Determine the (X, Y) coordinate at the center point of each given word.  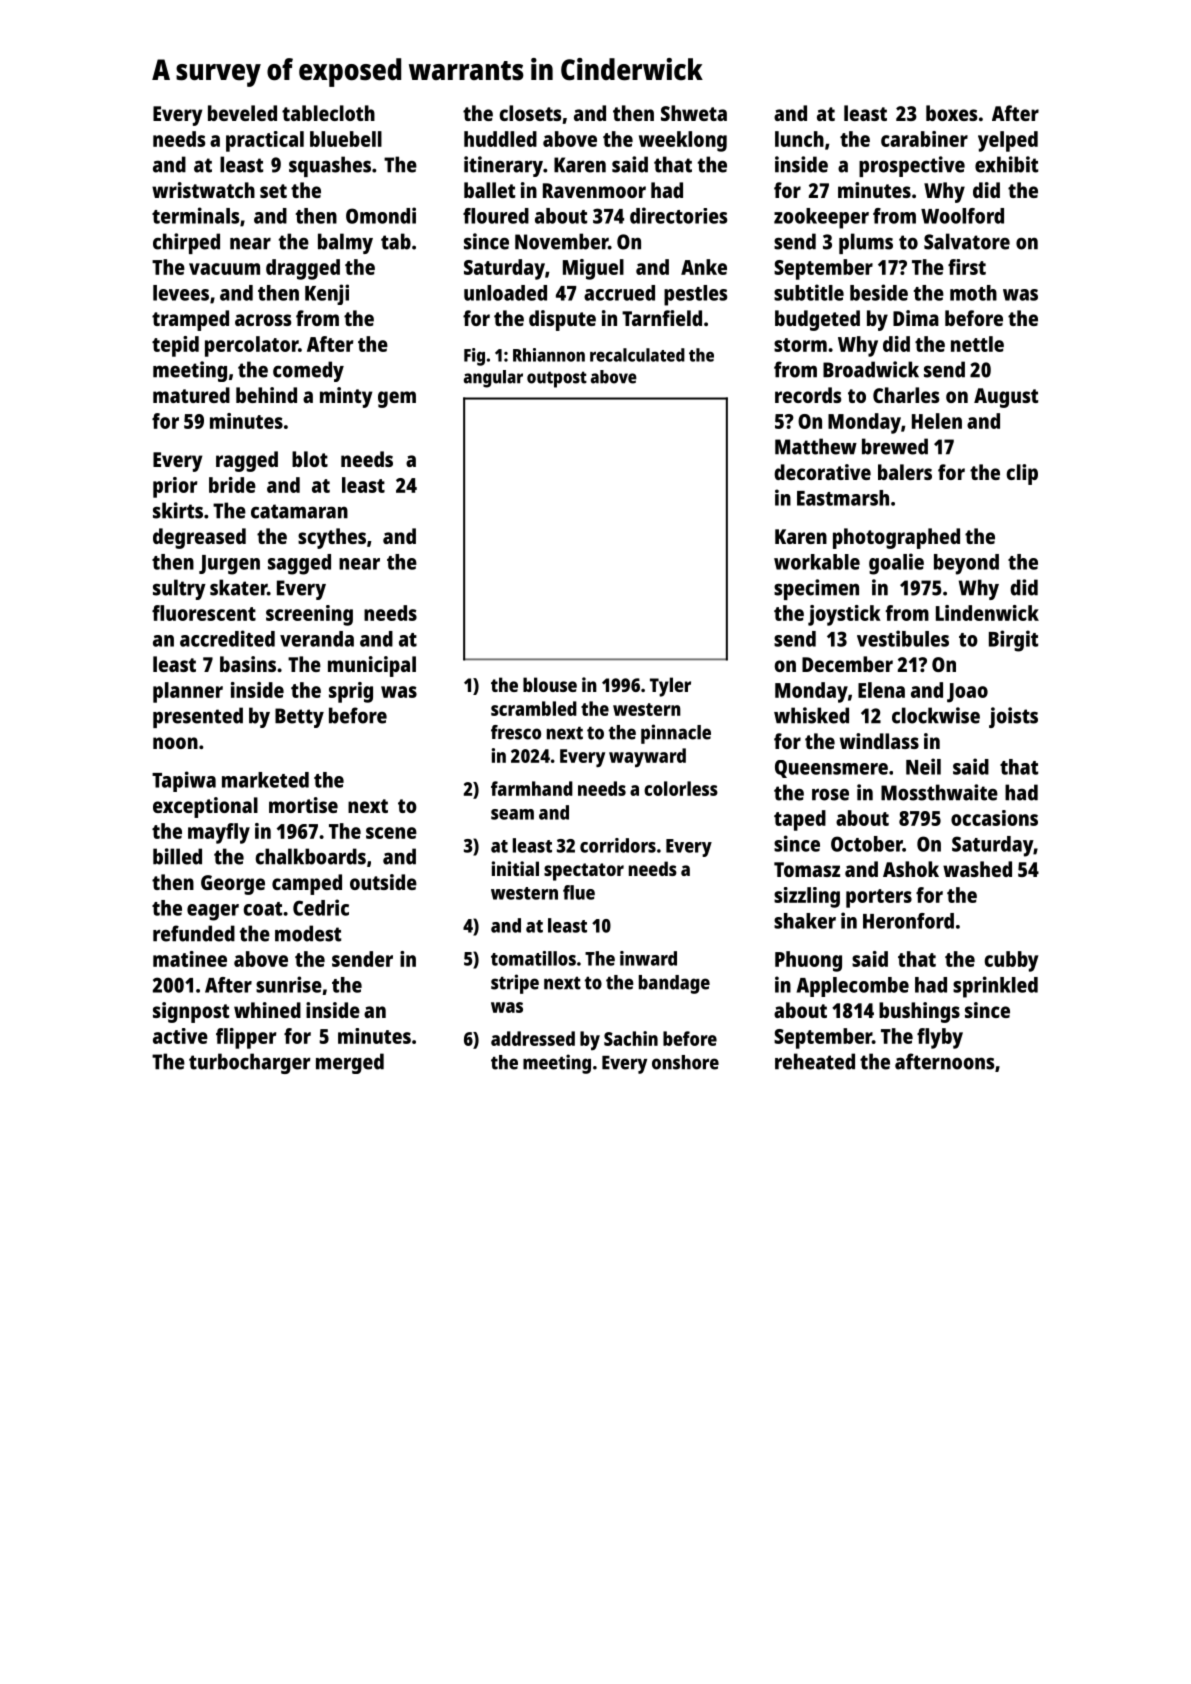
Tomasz (807, 869)
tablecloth (328, 113)
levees (181, 293)
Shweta (694, 113)
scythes (332, 538)
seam (512, 814)
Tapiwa (184, 781)
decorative (822, 472)
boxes (952, 113)
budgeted (817, 320)
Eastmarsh (843, 498)
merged (350, 1063)
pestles (695, 295)
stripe (515, 984)
